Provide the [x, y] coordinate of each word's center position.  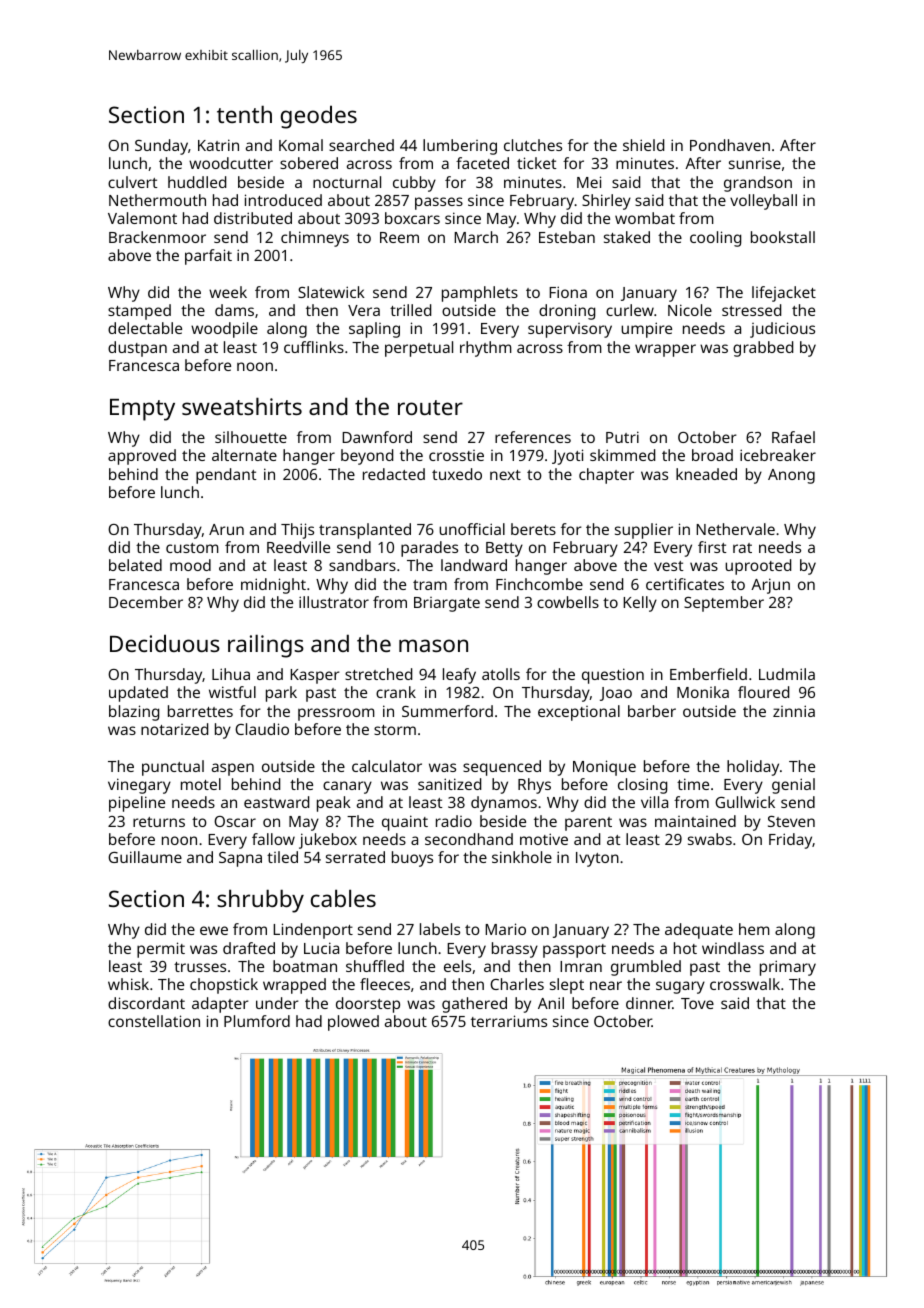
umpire [646, 330]
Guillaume [145, 857]
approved [142, 457]
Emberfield [708, 674]
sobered [309, 163]
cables [343, 898]
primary [788, 968]
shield [643, 145]
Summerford [447, 711]
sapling [374, 330]
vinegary [139, 786]
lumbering [460, 147]
